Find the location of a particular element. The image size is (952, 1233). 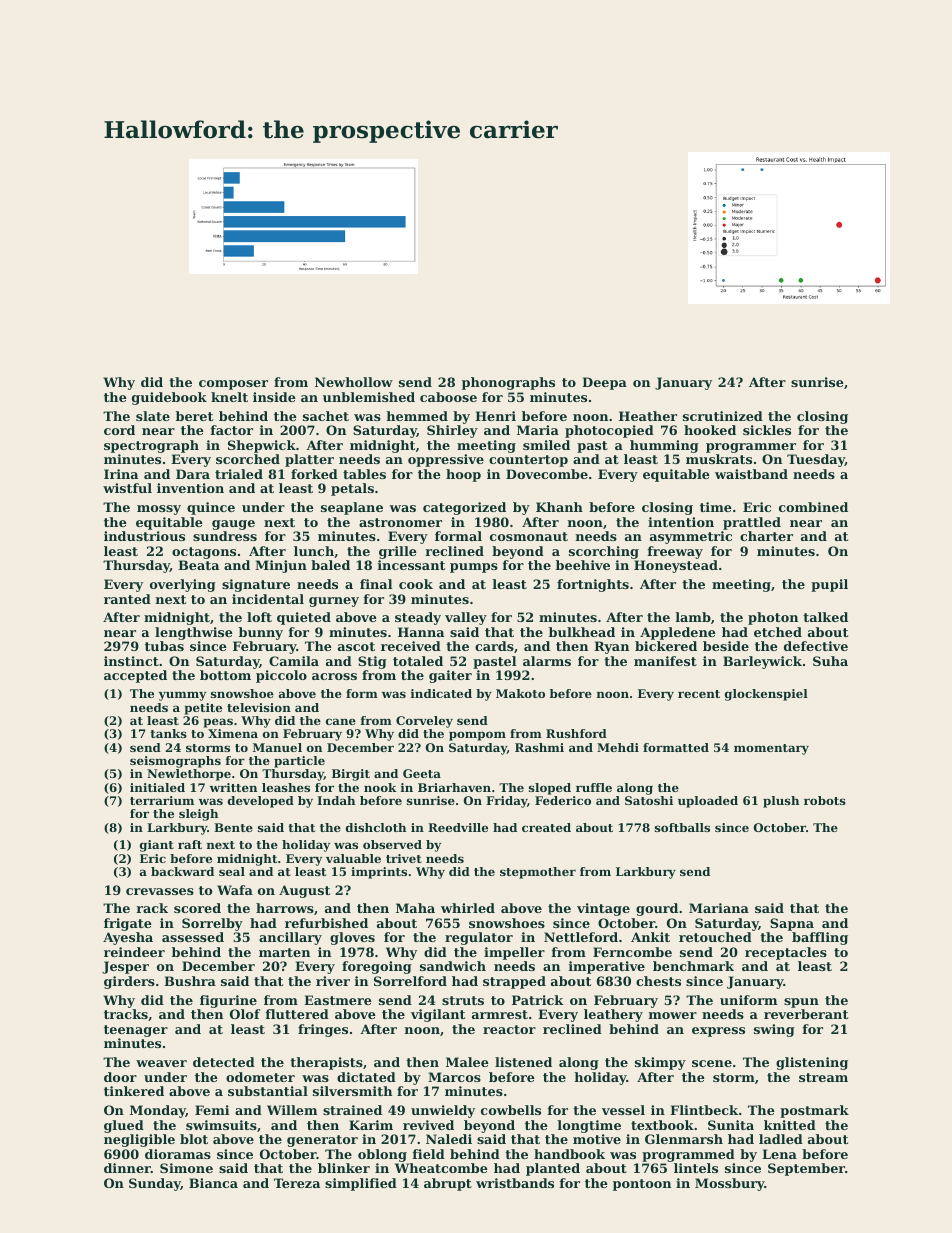

guidebook is located at coordinates (169, 398).
